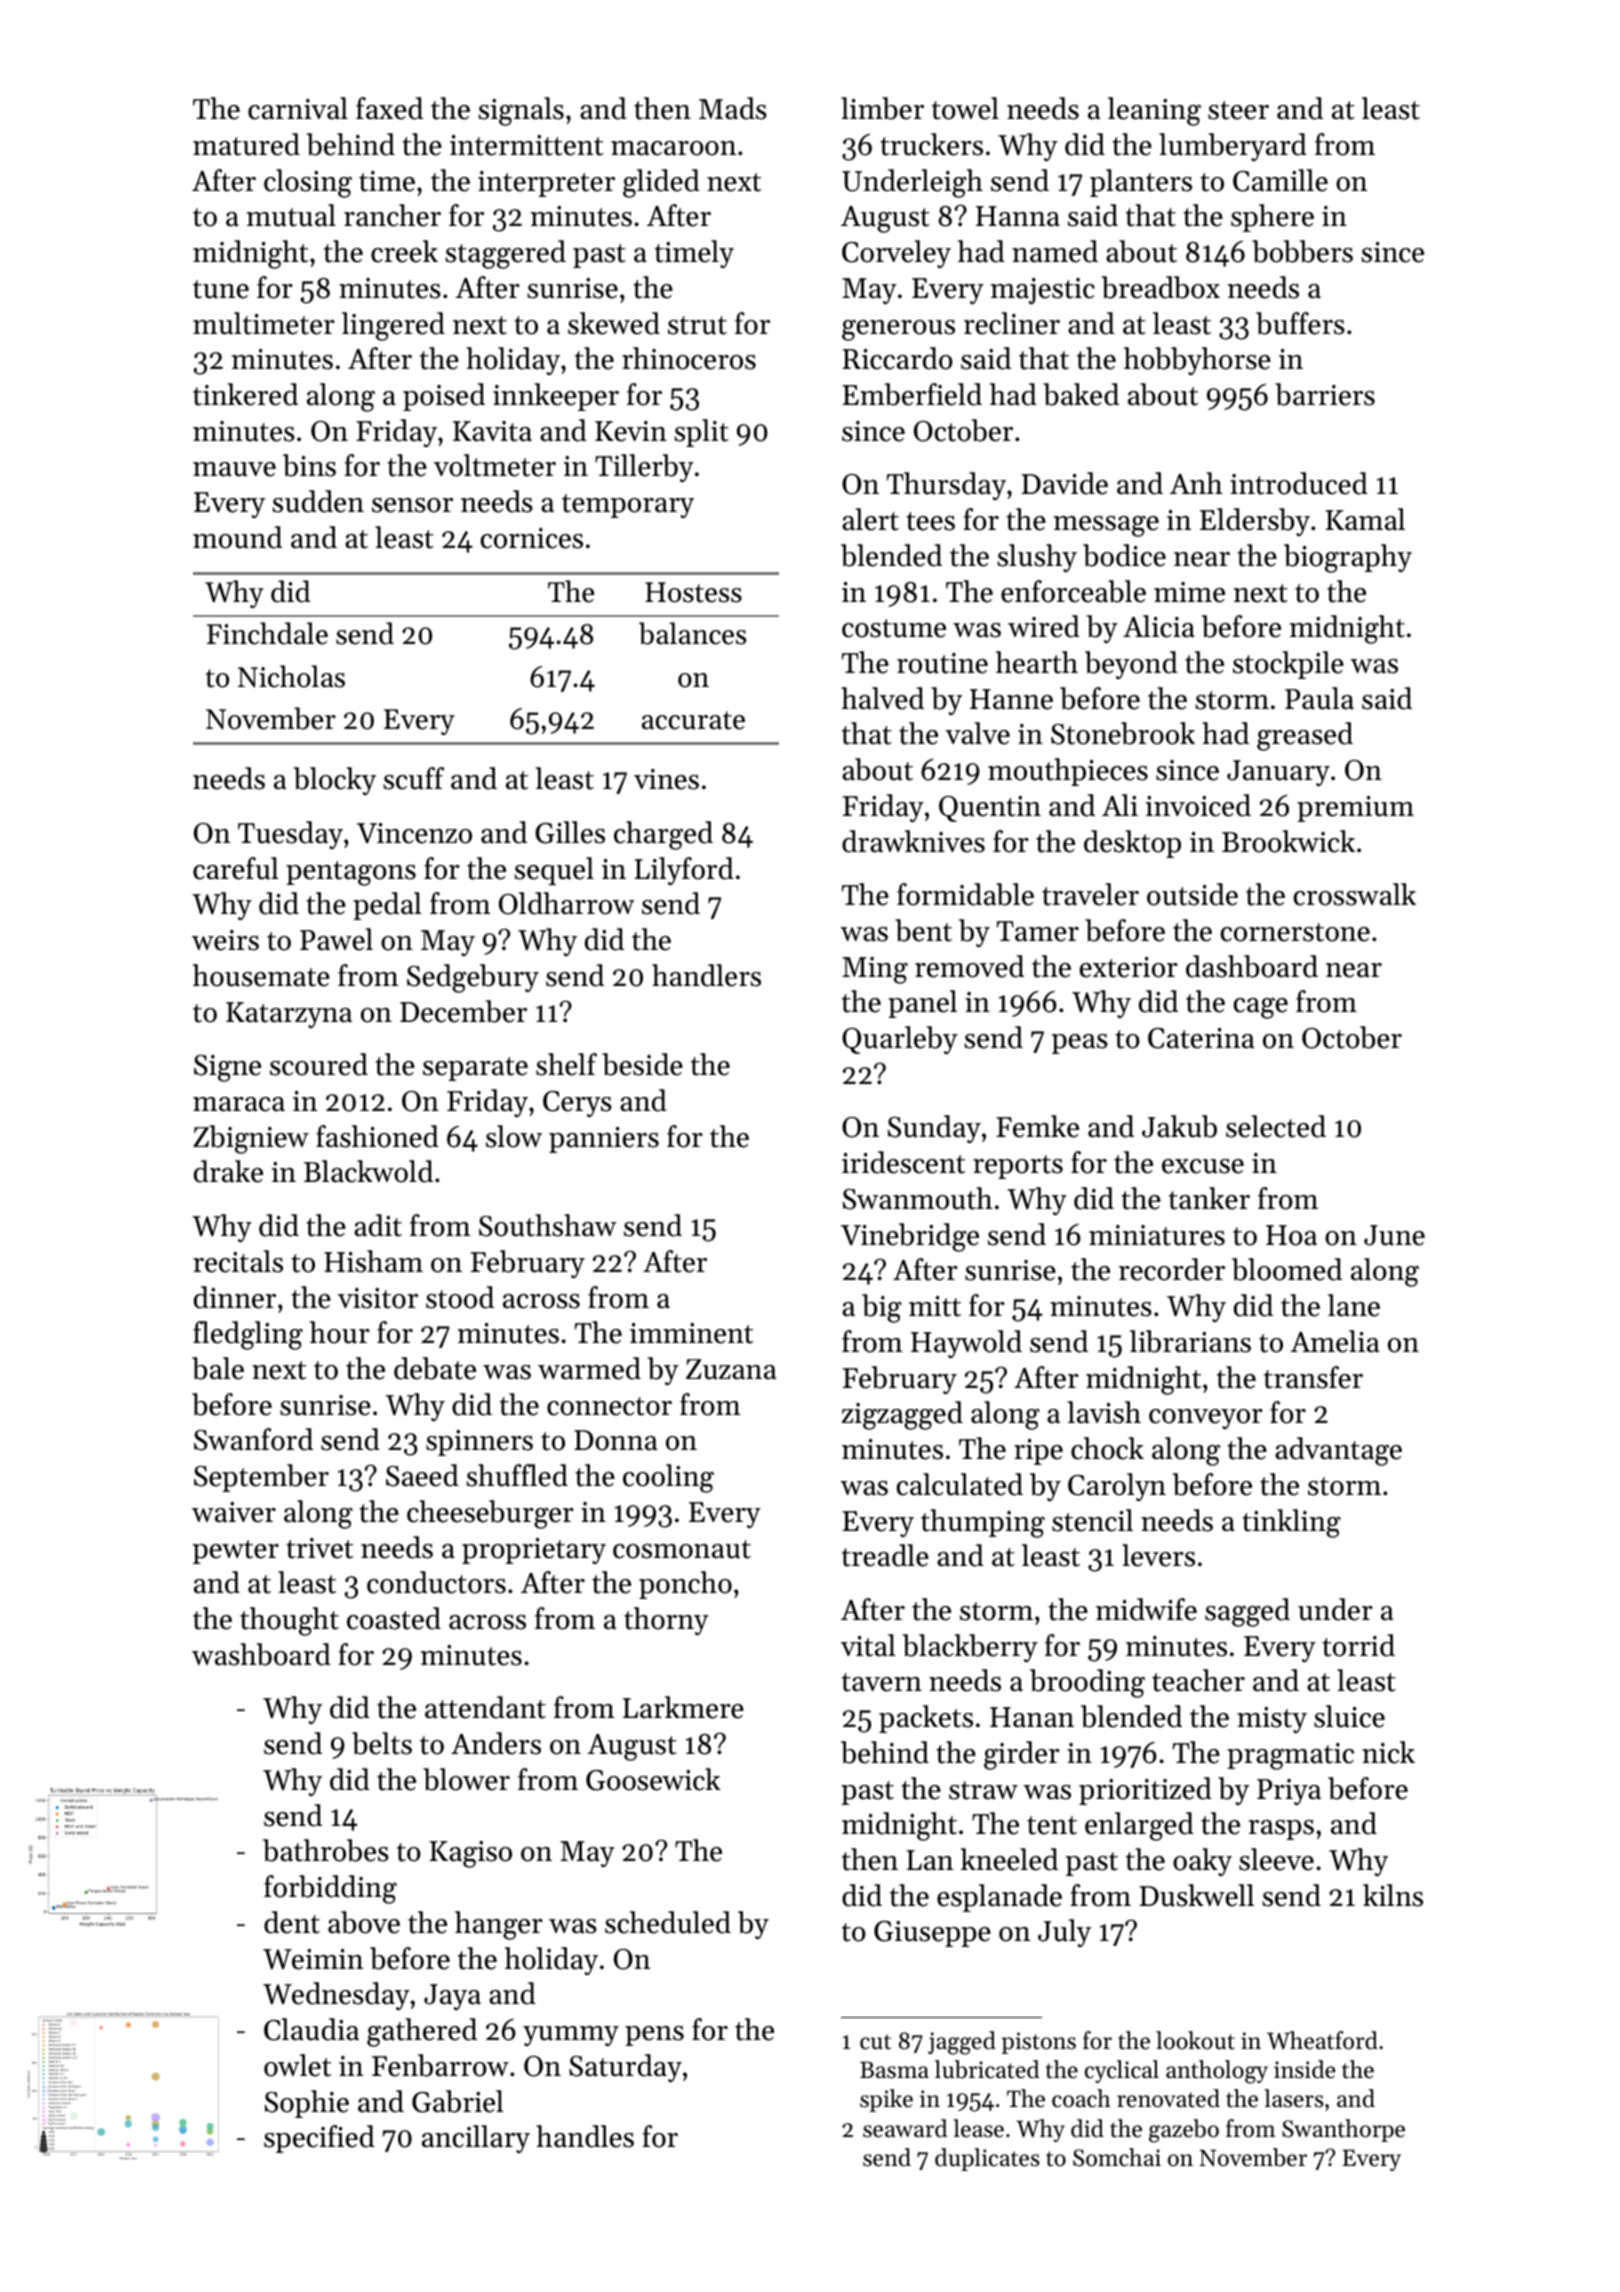 The image size is (1620, 2292). What do you see at coordinates (966, 1344) in the screenshot?
I see `Haywold` at bounding box center [966, 1344].
